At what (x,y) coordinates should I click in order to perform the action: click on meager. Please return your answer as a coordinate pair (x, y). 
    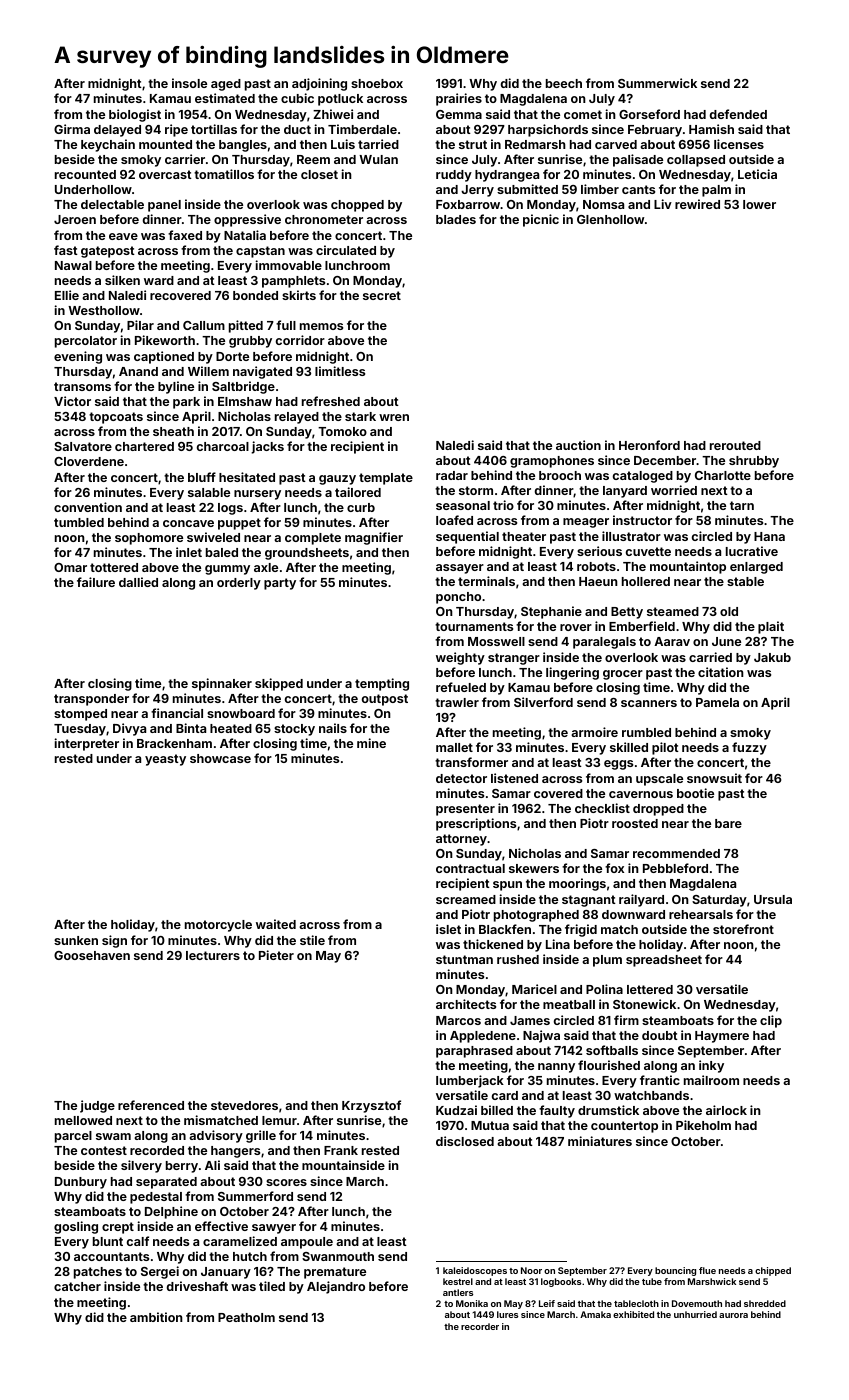
    Looking at the image, I should click on (586, 523).
